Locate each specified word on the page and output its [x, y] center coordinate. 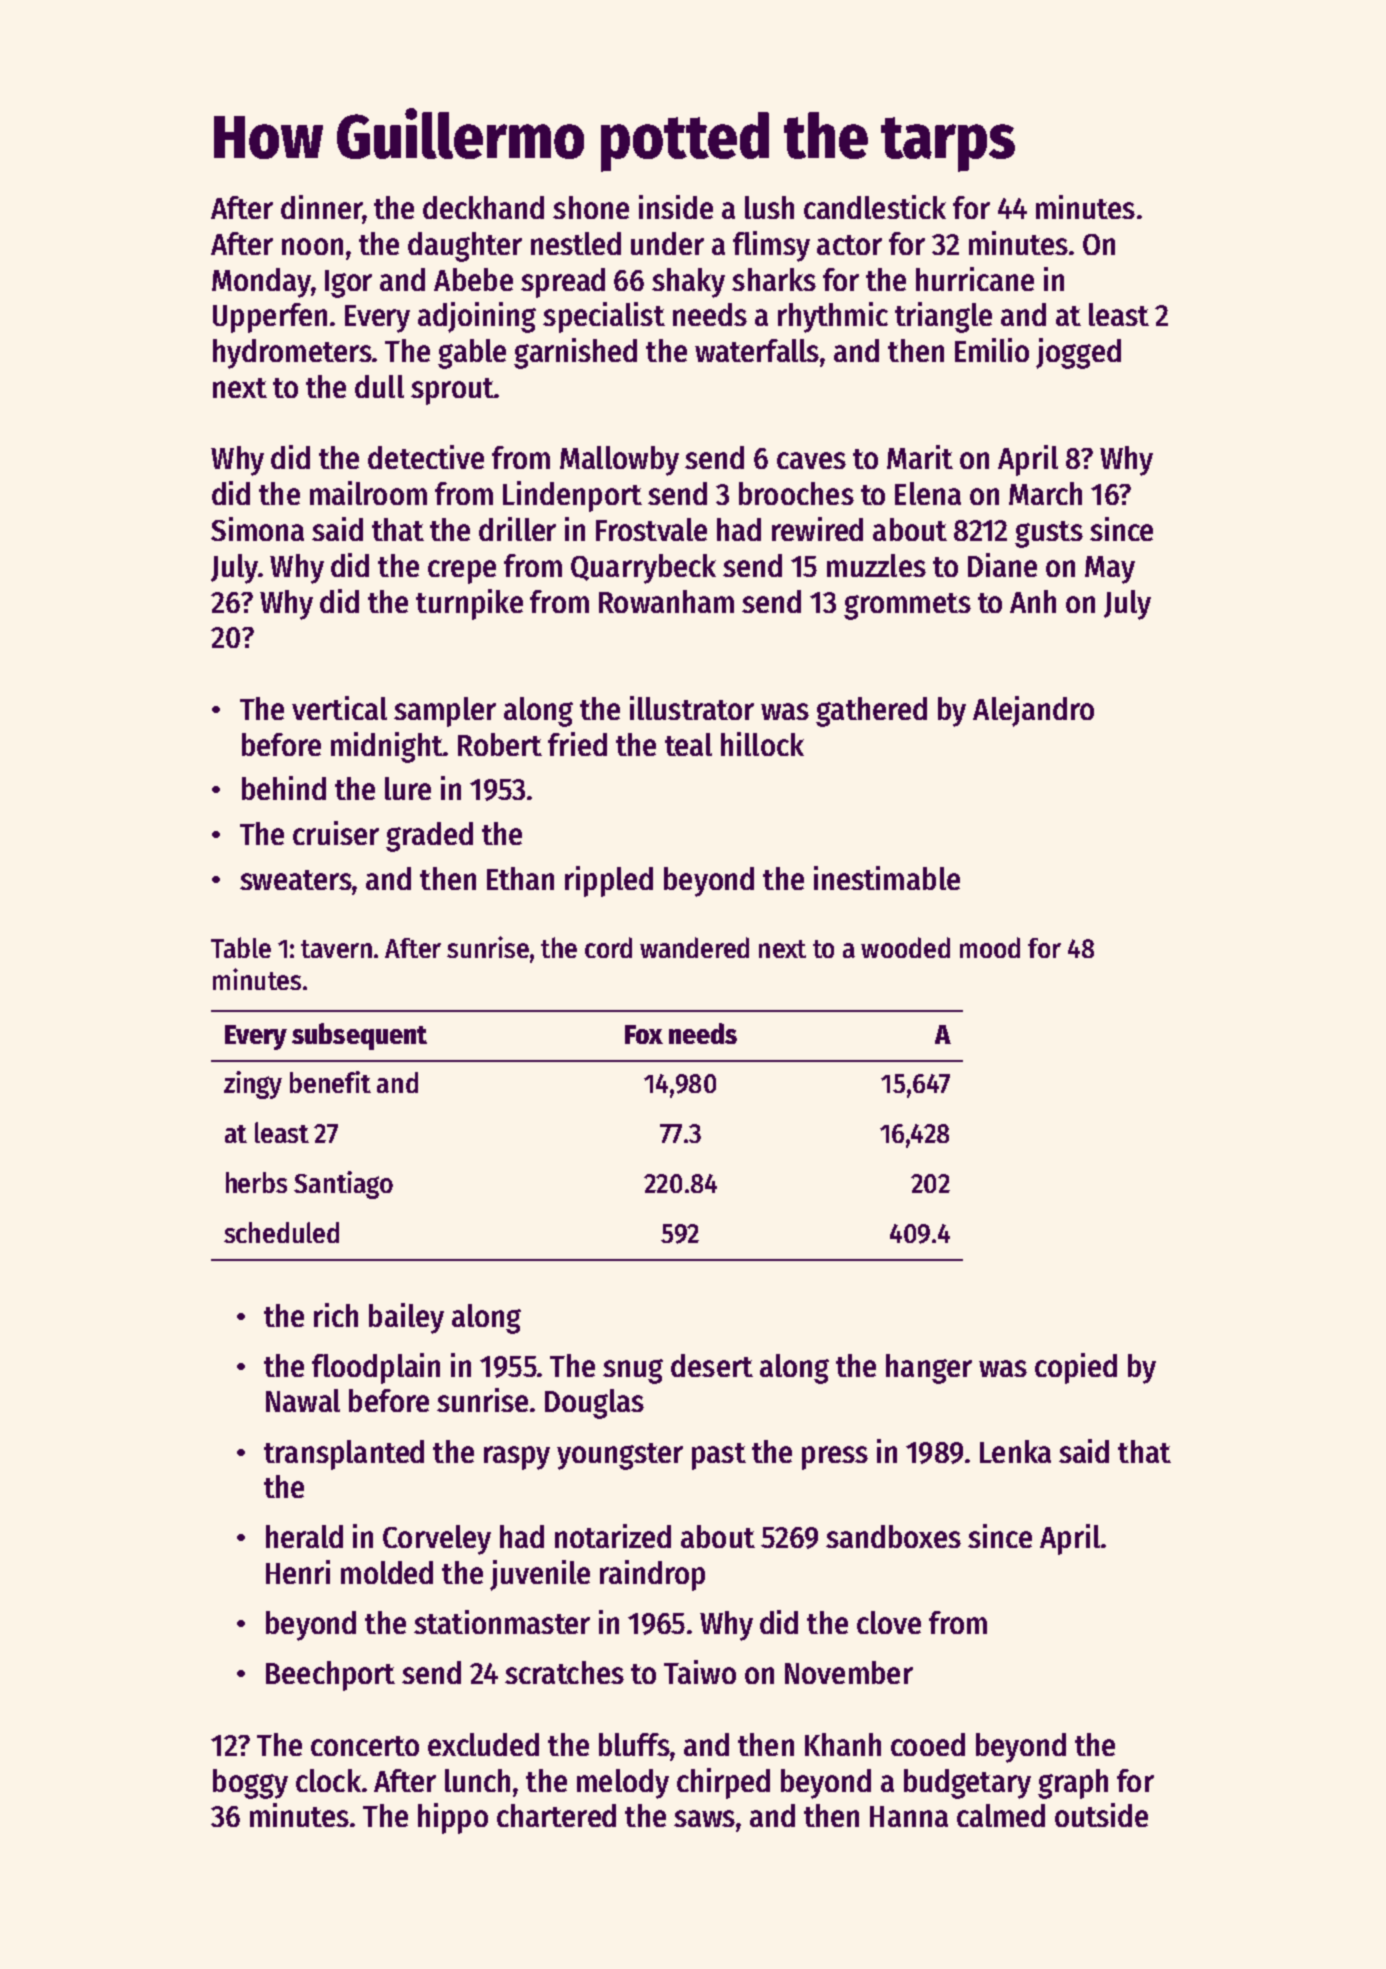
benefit [330, 1082]
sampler [445, 712]
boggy [250, 1784]
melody [623, 1784]
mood [990, 947]
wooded [905, 947]
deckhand [483, 207]
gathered [871, 712]
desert [712, 1365]
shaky [688, 283]
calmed [1001, 1815]
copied [1076, 1368]
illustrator [692, 708]
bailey [406, 1318]
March [1045, 493]
